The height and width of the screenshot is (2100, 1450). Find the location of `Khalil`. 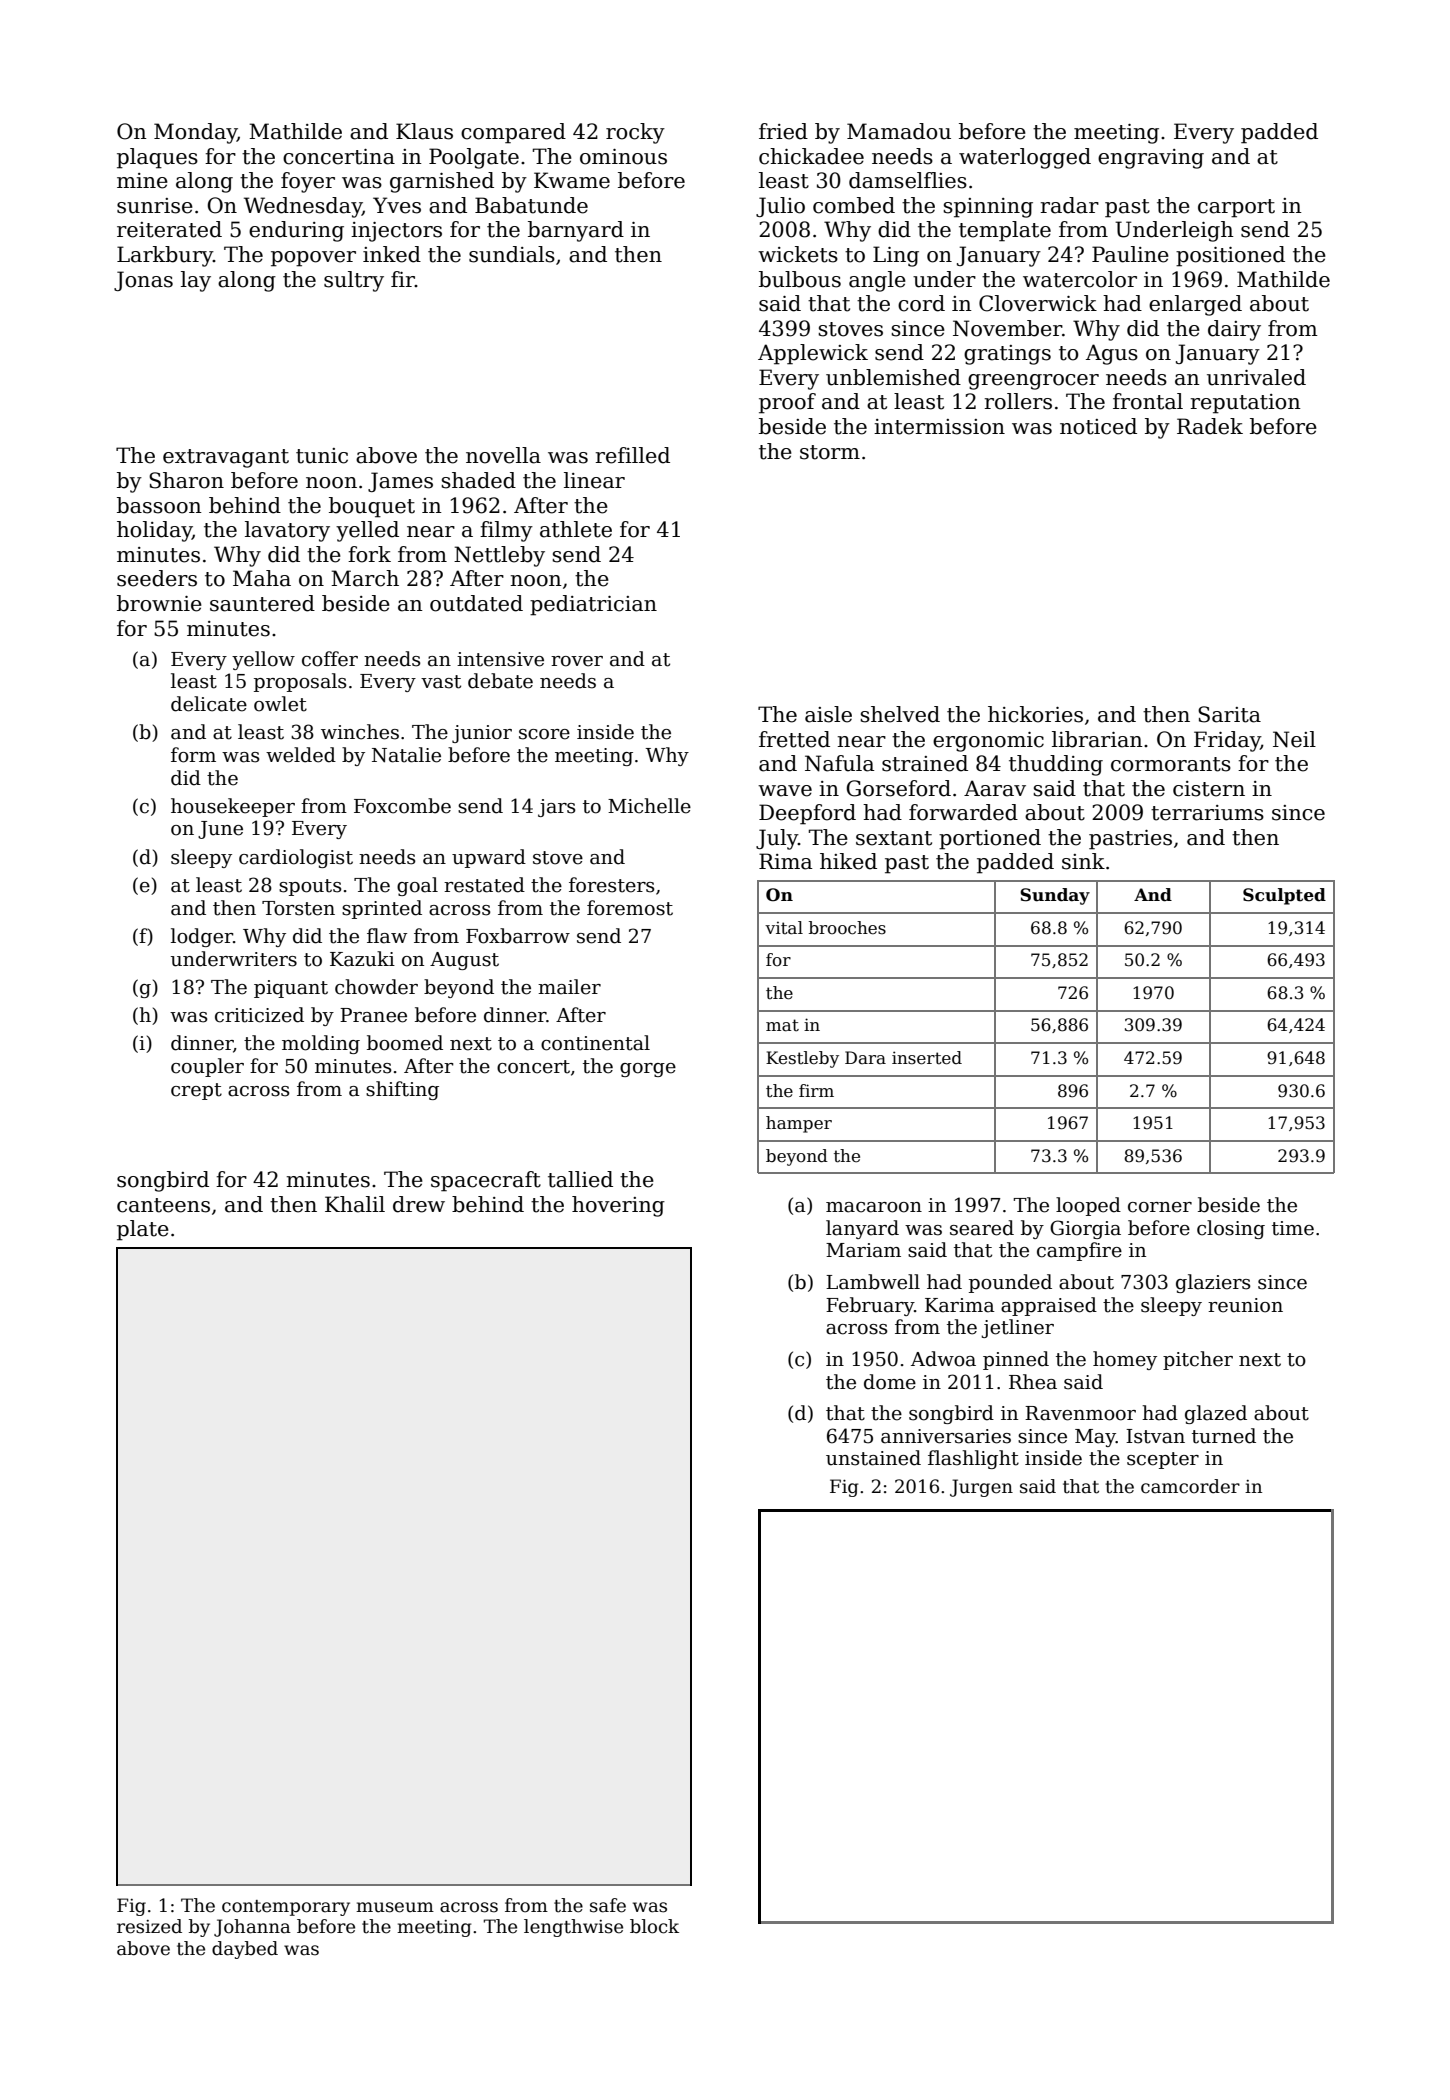

Khalil is located at coordinates (355, 1204).
